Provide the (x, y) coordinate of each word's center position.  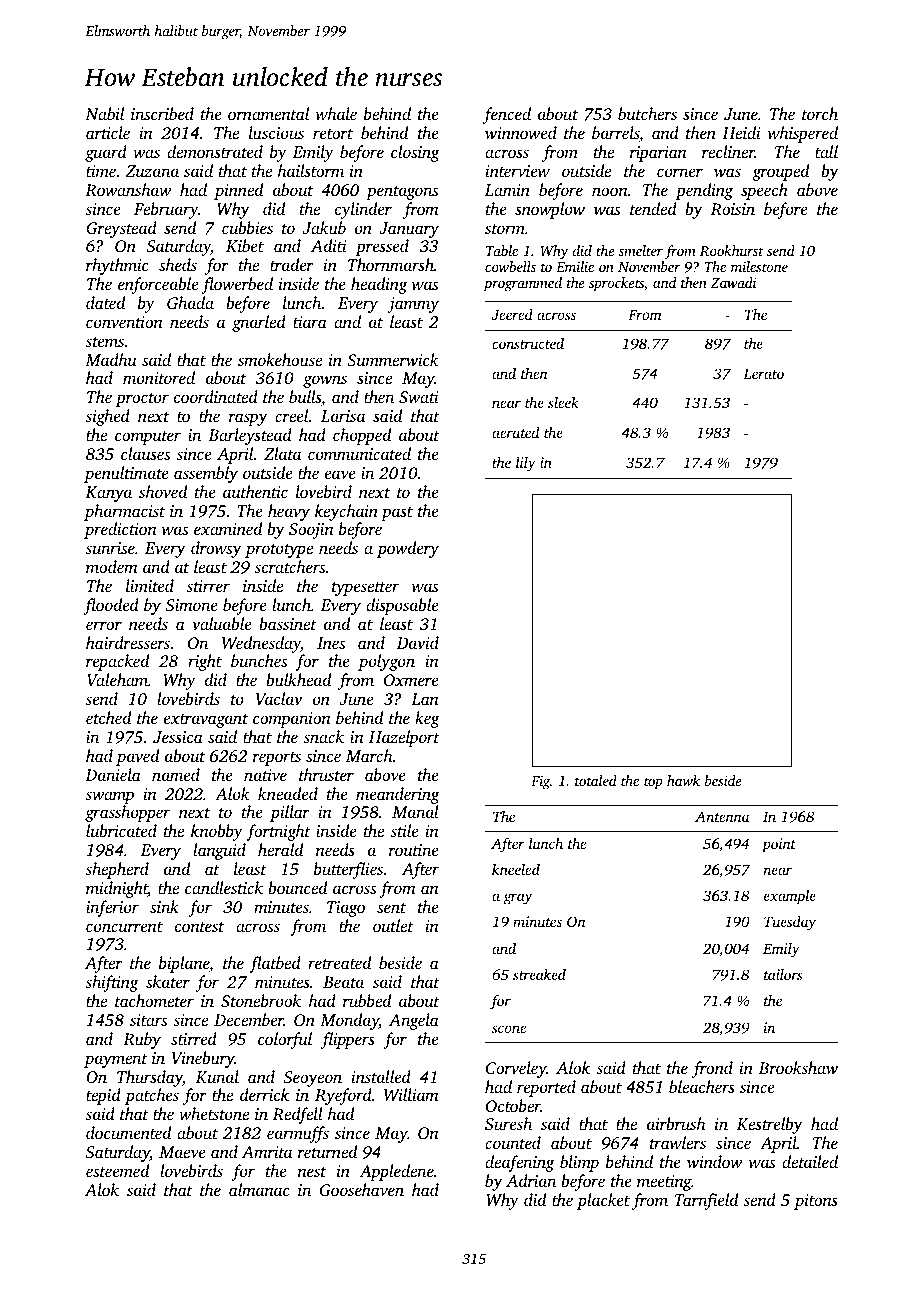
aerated (515, 432)
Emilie (575, 266)
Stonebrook (261, 1001)
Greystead (121, 229)
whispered (802, 134)
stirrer (208, 586)
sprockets (616, 284)
